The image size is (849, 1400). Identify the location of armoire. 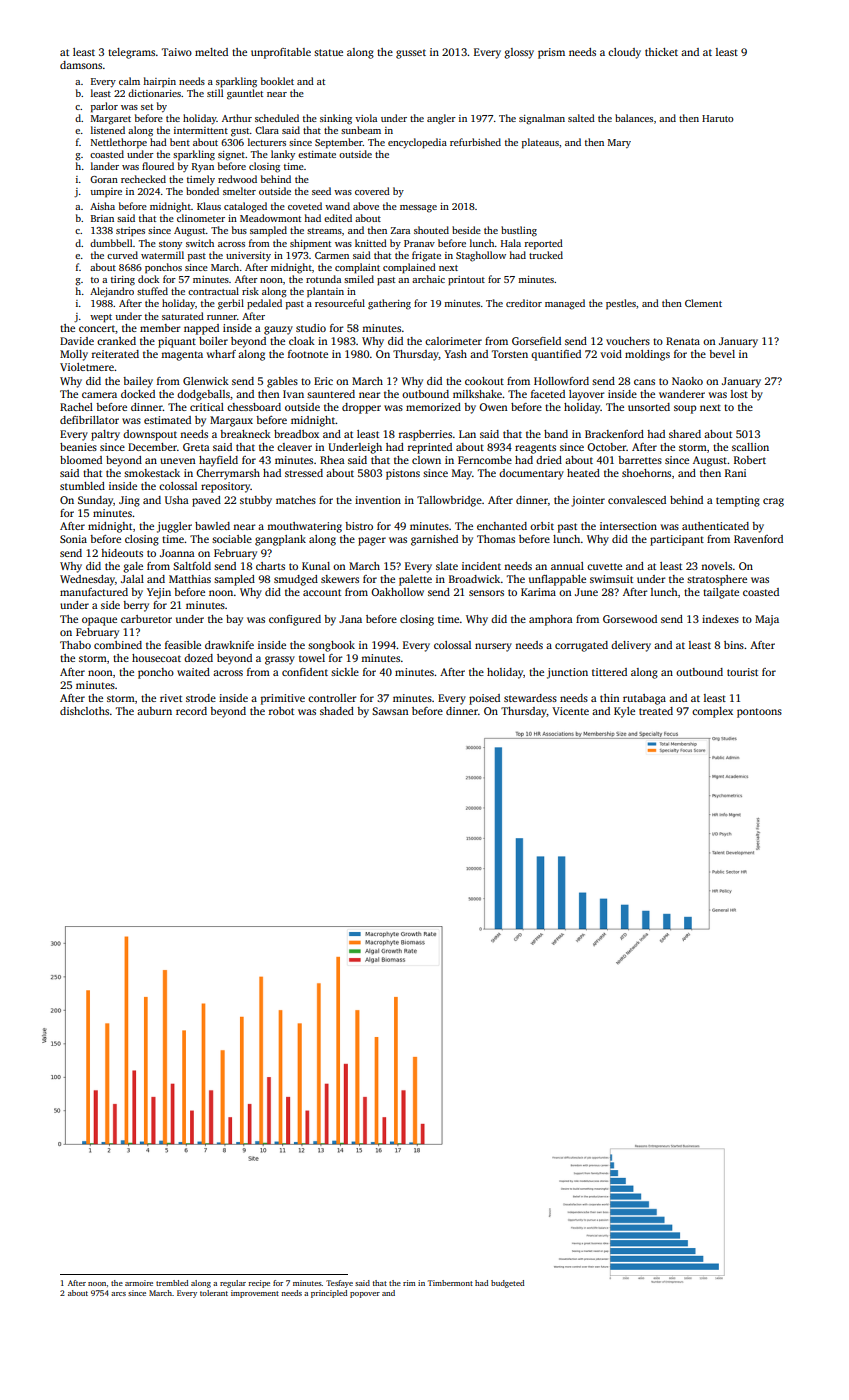
(139, 1283).
